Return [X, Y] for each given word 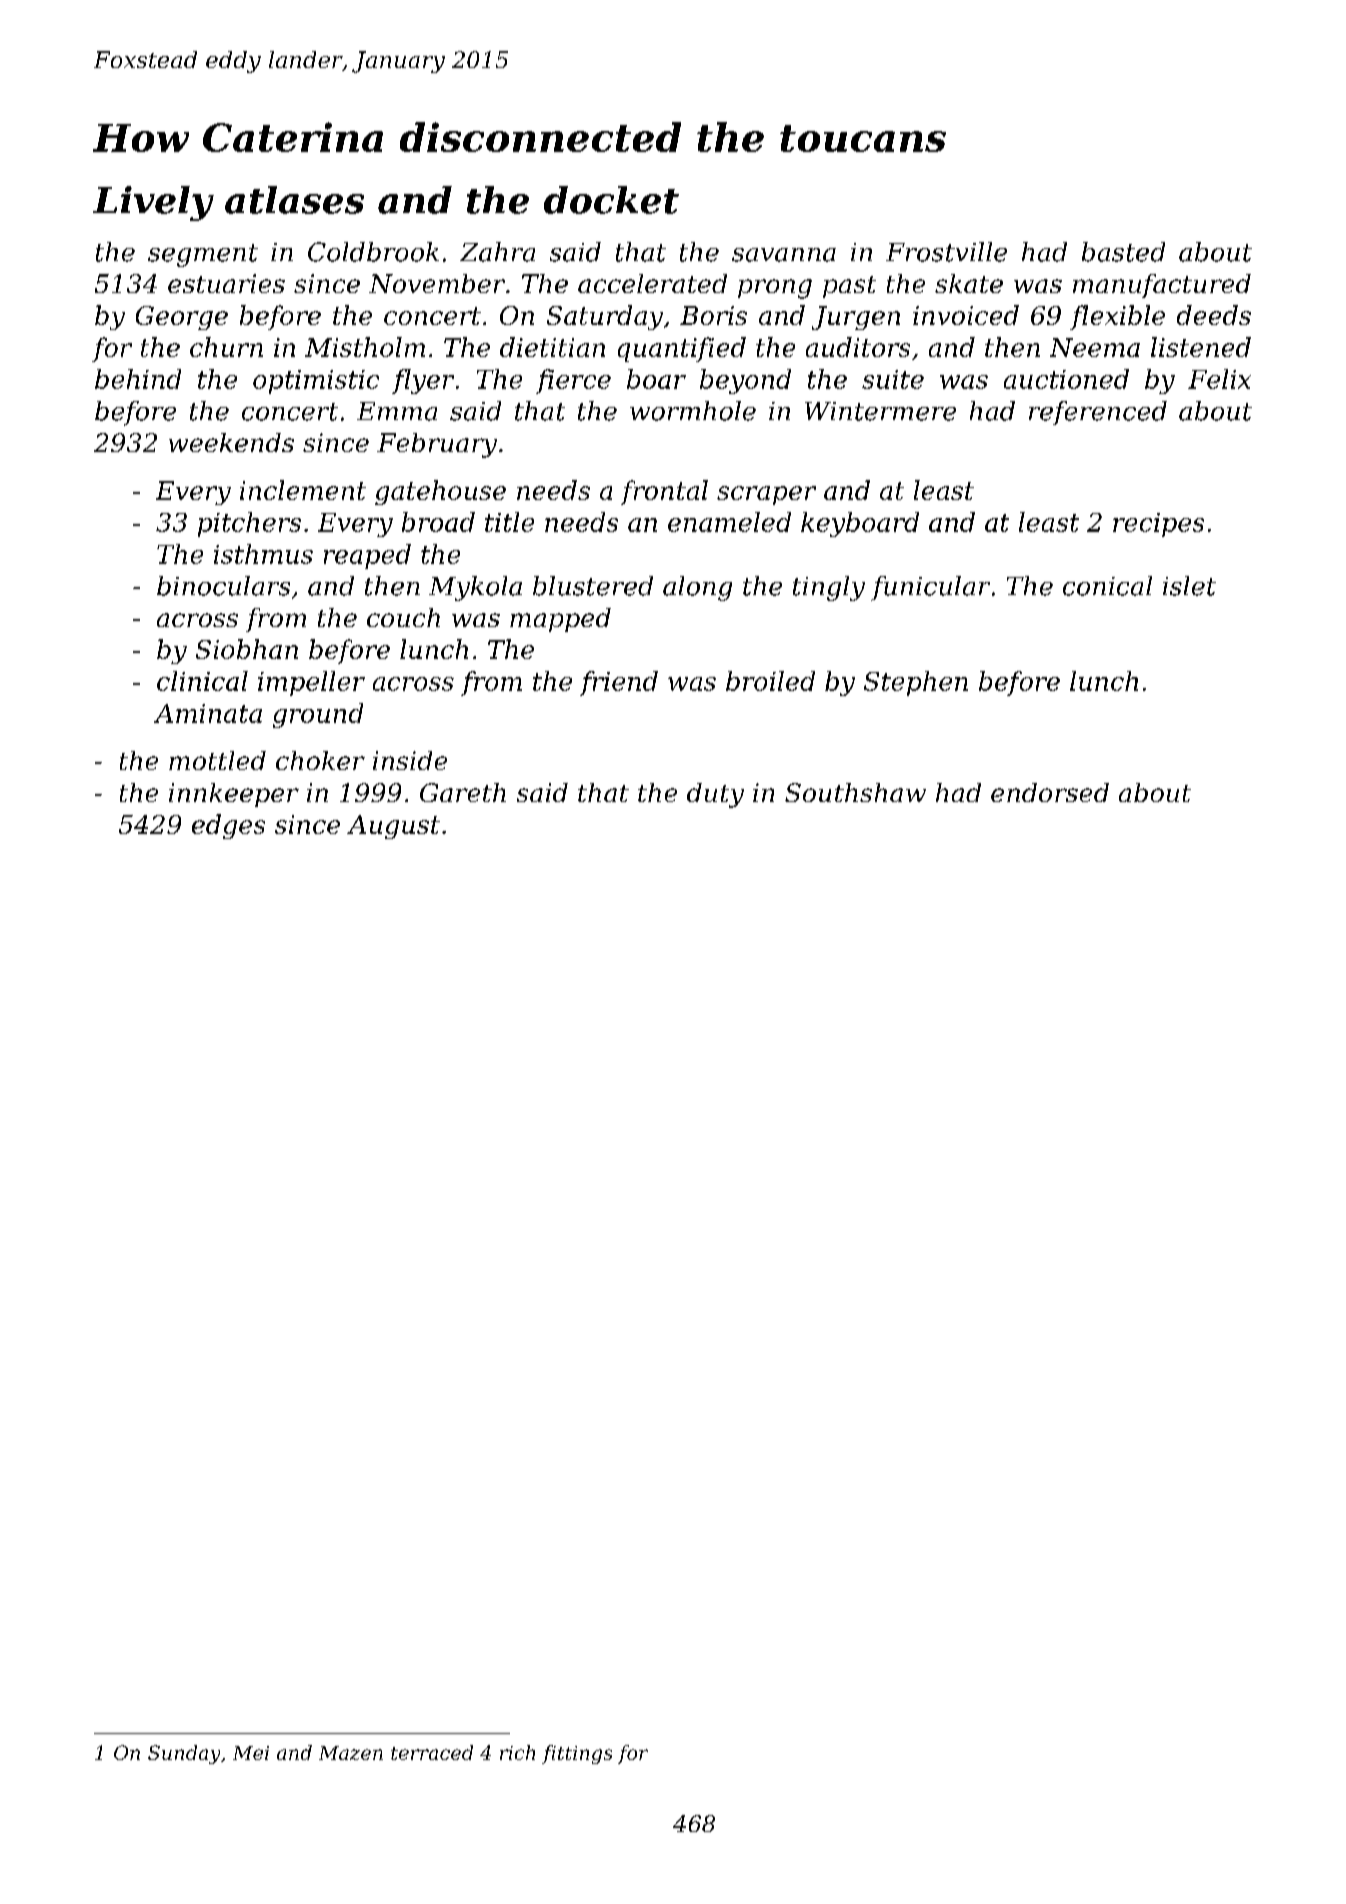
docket [611, 200]
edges [228, 826]
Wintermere [880, 411]
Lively [153, 203]
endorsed [1050, 792]
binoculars [223, 586]
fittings [577, 1754]
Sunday [184, 1754]
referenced [1098, 413]
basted [1123, 252]
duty [715, 795]
